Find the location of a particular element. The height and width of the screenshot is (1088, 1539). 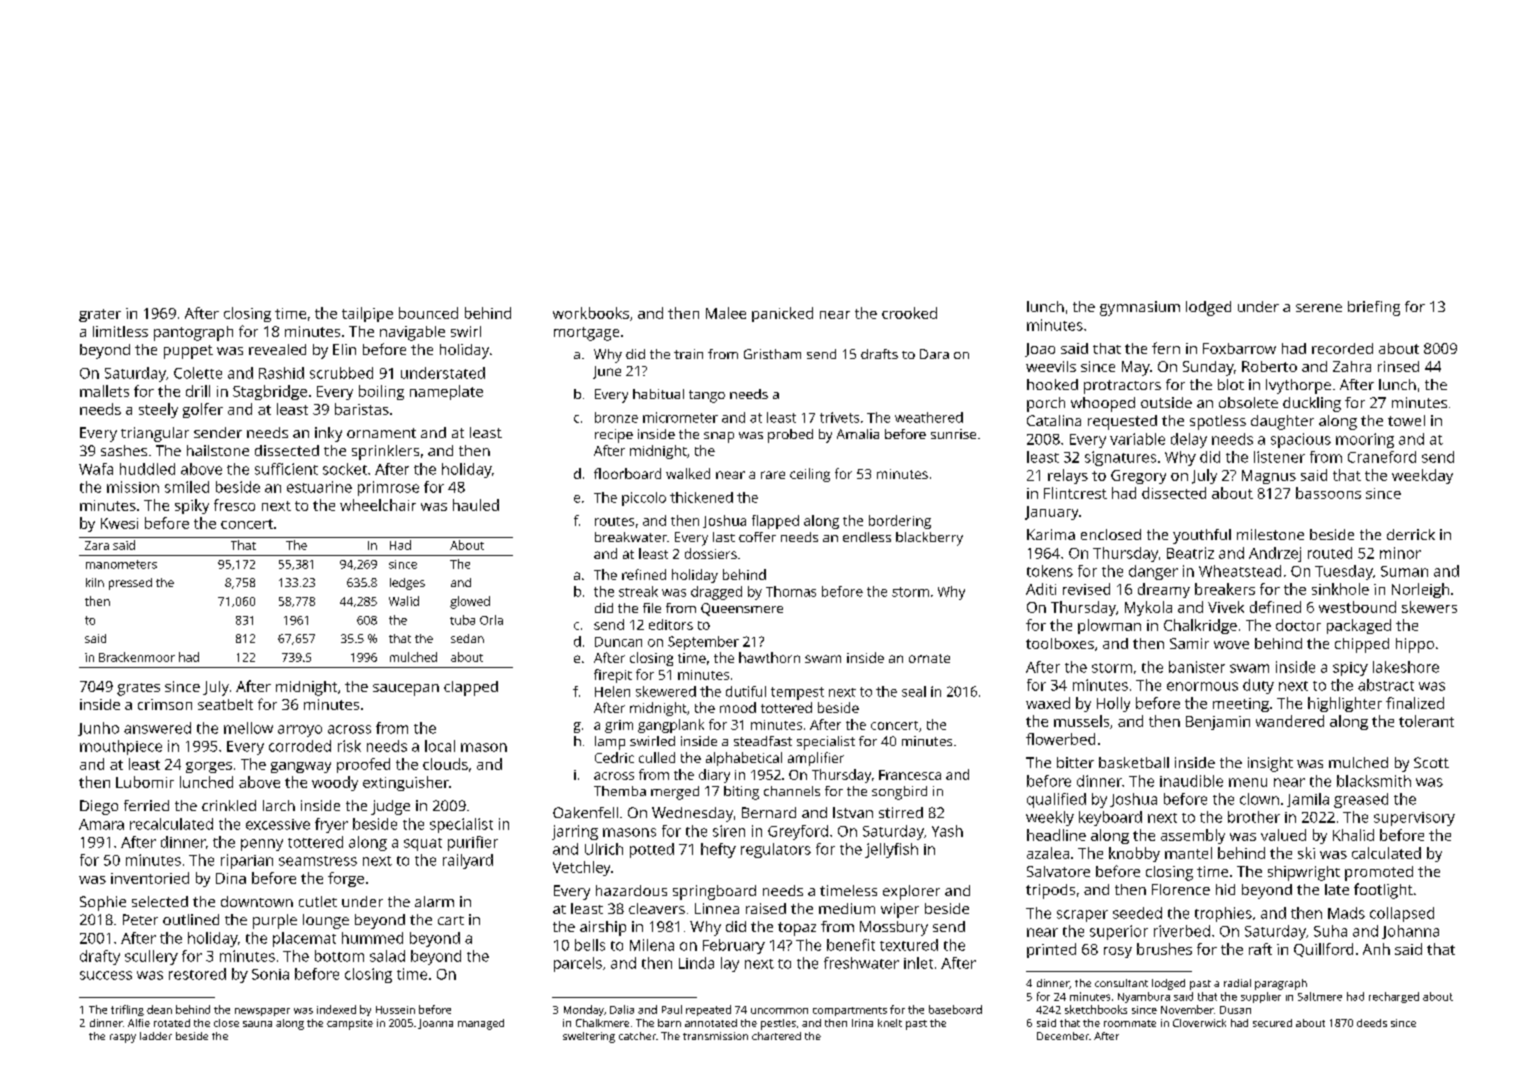

Joanna is located at coordinates (435, 1024).
